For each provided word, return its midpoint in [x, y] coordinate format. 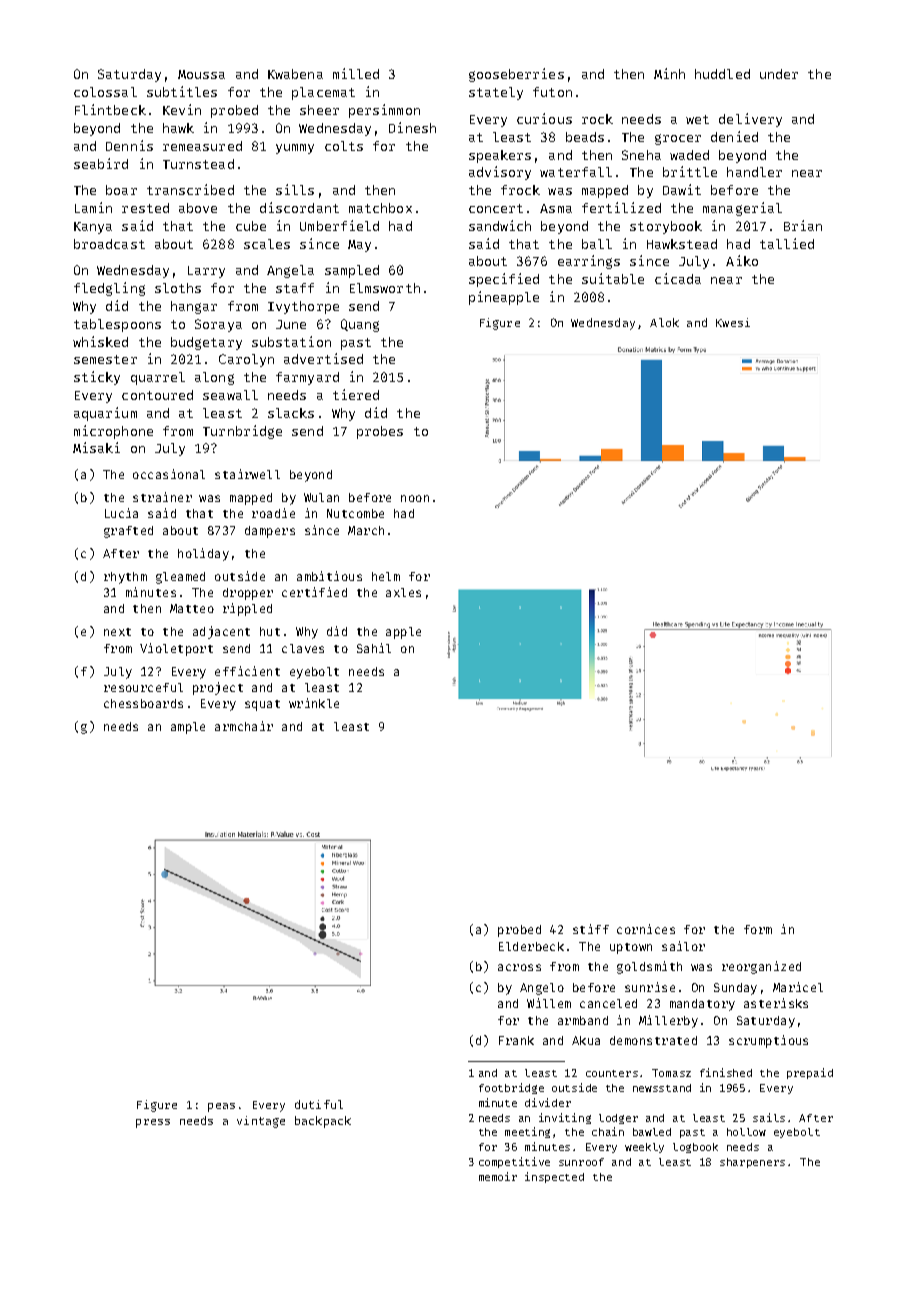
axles [403, 592]
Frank [516, 1040]
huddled [722, 74]
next [117, 632]
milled [356, 73]
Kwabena [295, 74]
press [153, 1123]
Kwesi [733, 322]
